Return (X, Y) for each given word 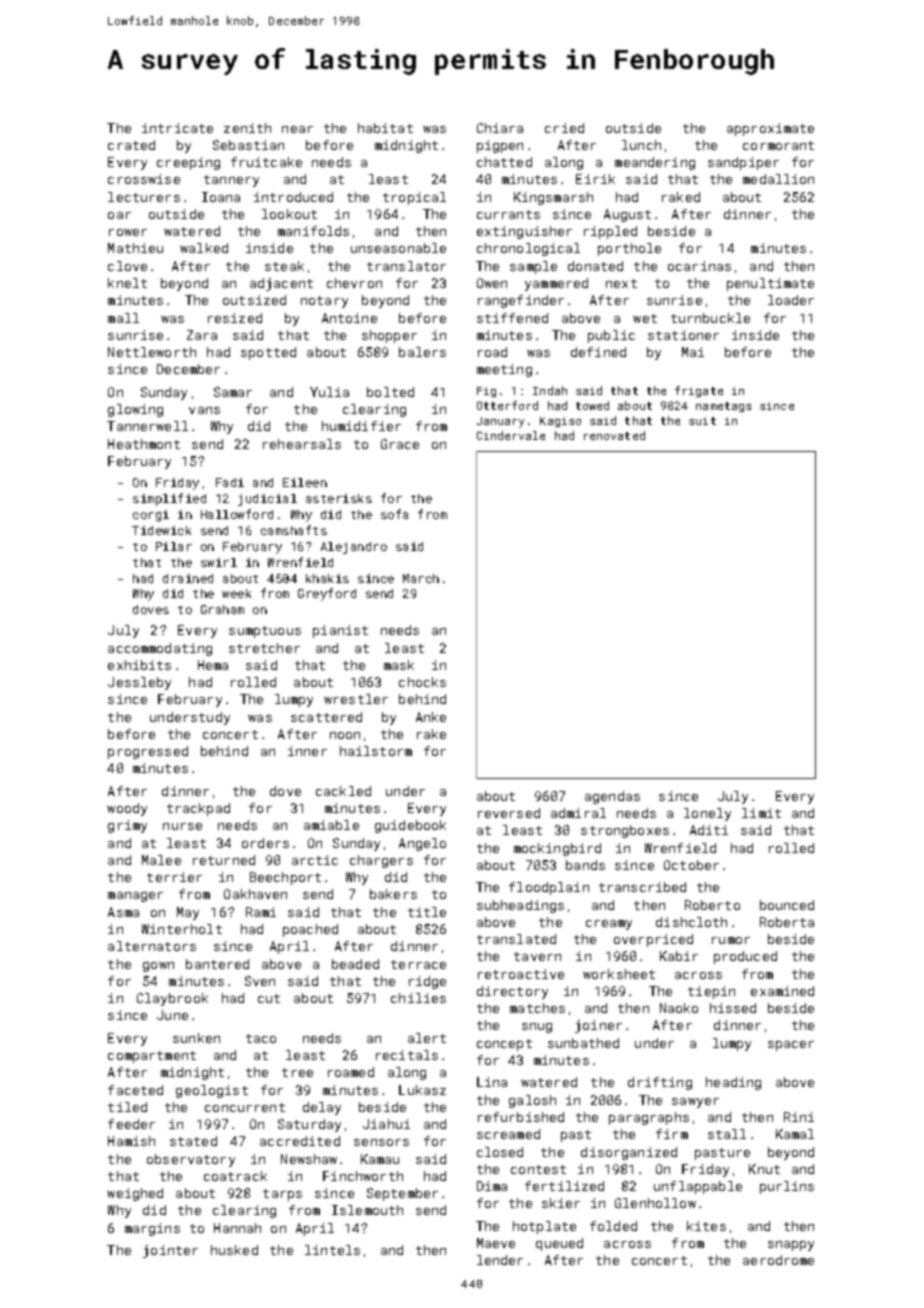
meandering (655, 163)
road (492, 352)
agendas (612, 797)
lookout (289, 214)
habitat (385, 128)
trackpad (198, 809)
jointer (170, 1251)
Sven (260, 981)
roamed (351, 1072)
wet (645, 318)
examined (782, 991)
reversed (509, 813)
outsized (254, 300)
